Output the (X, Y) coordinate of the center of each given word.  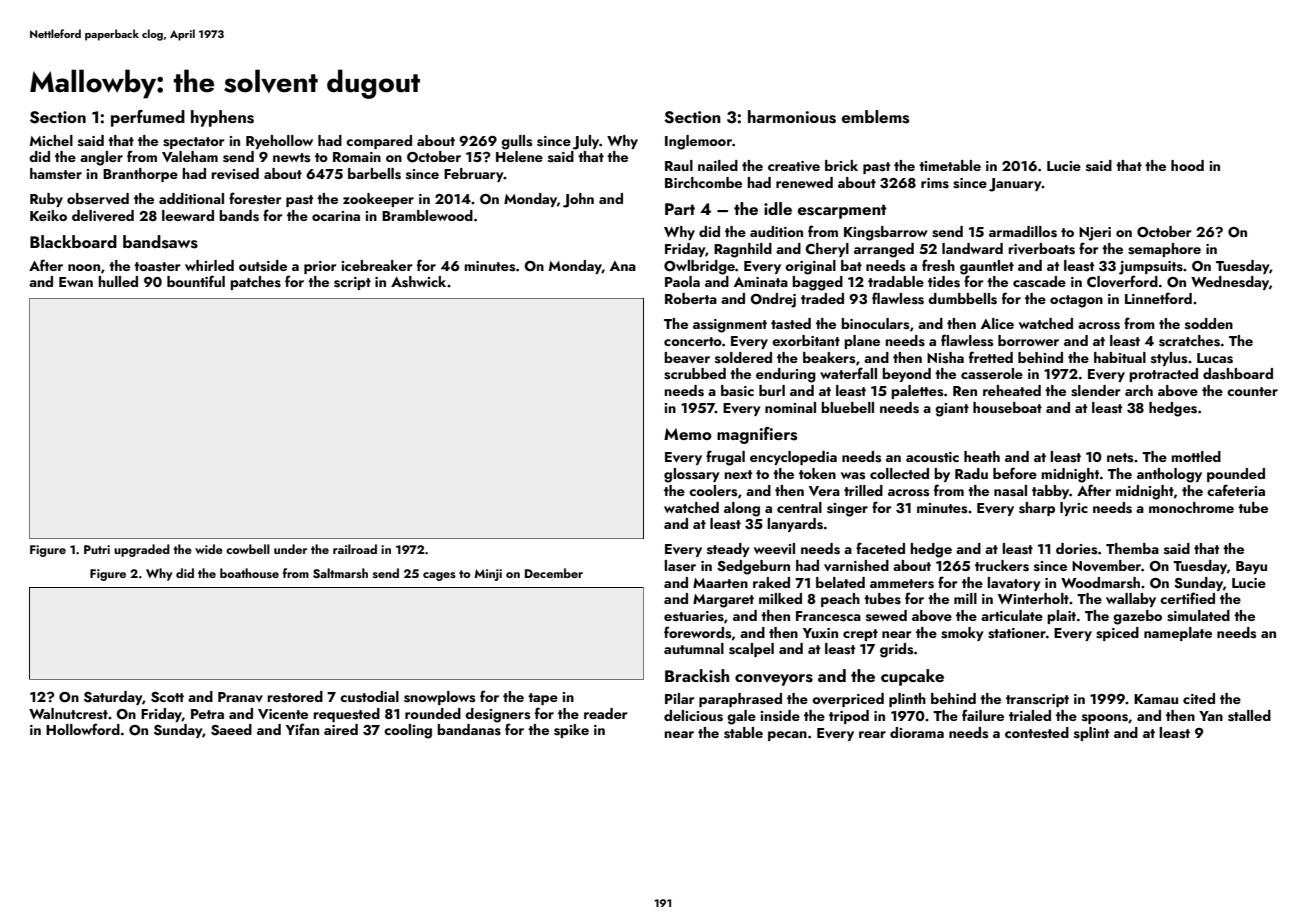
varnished (856, 566)
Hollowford (83, 729)
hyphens (222, 118)
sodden (1209, 323)
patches (255, 283)
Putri (97, 549)
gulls (516, 142)
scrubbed (695, 374)
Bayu (1251, 567)
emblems (875, 117)
